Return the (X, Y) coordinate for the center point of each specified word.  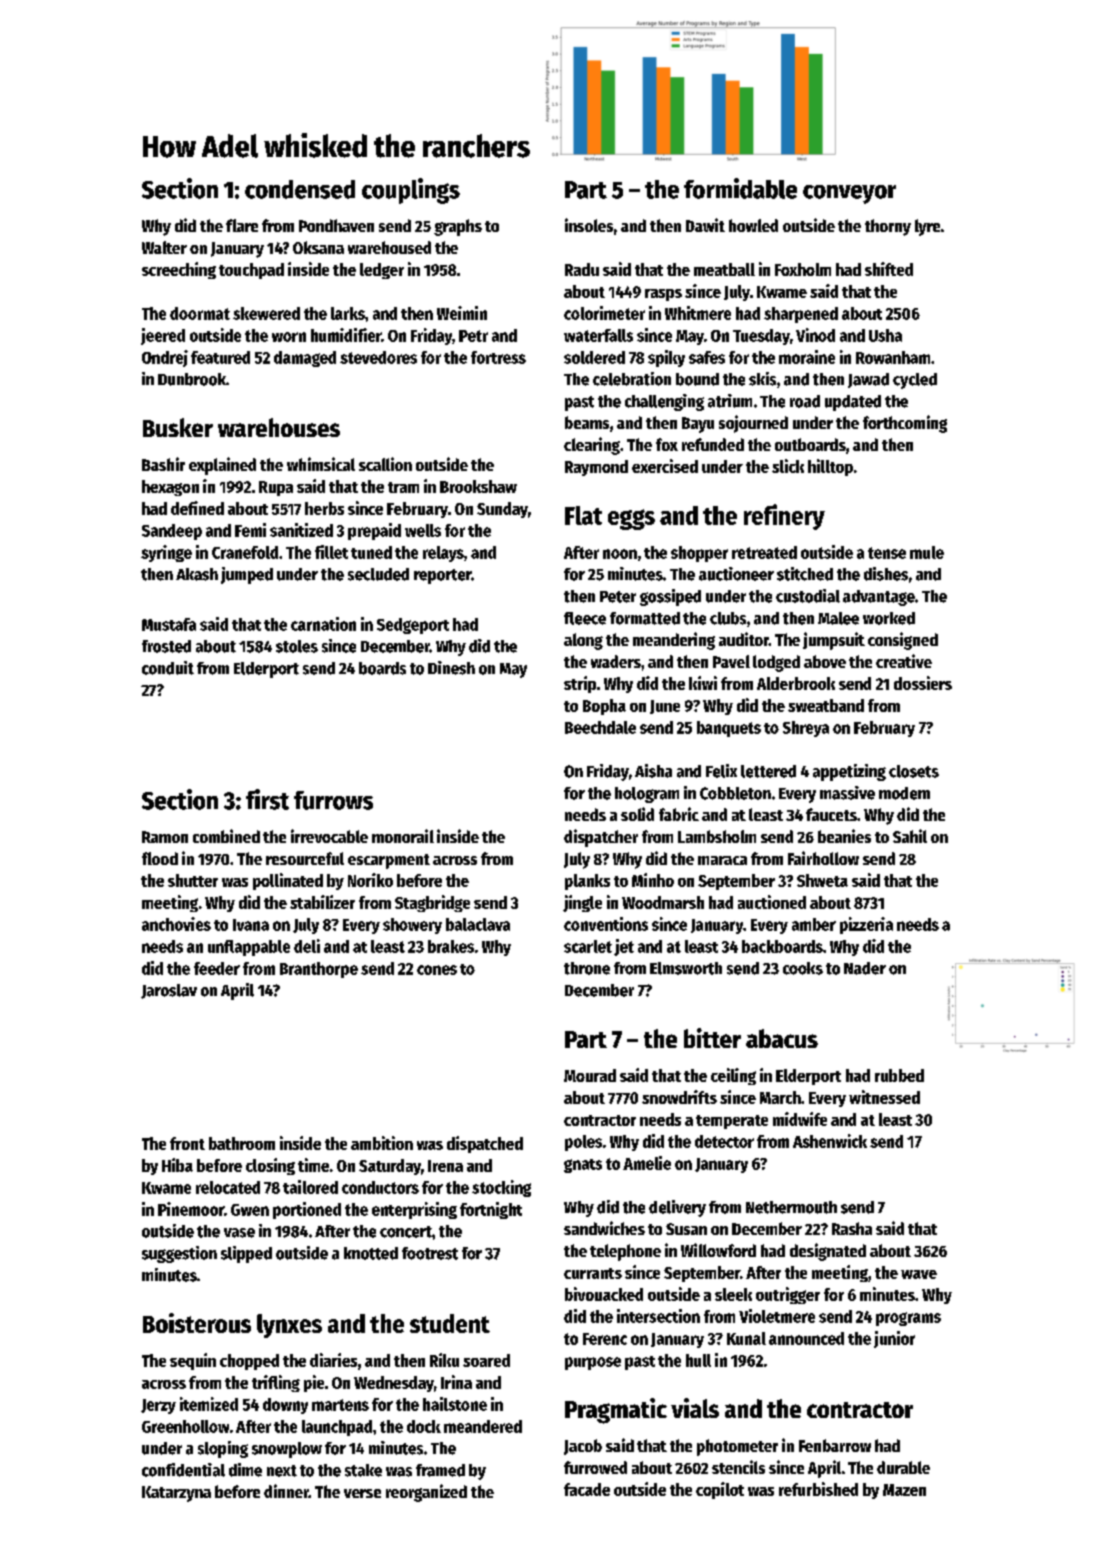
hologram (647, 795)
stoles (297, 646)
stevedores (378, 357)
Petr (473, 336)
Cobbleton (735, 793)
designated (828, 1252)
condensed (300, 189)
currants (593, 1273)
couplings (411, 191)
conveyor (849, 194)
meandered (483, 1426)
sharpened (801, 315)
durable (903, 1467)
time (313, 1165)
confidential (183, 1470)
